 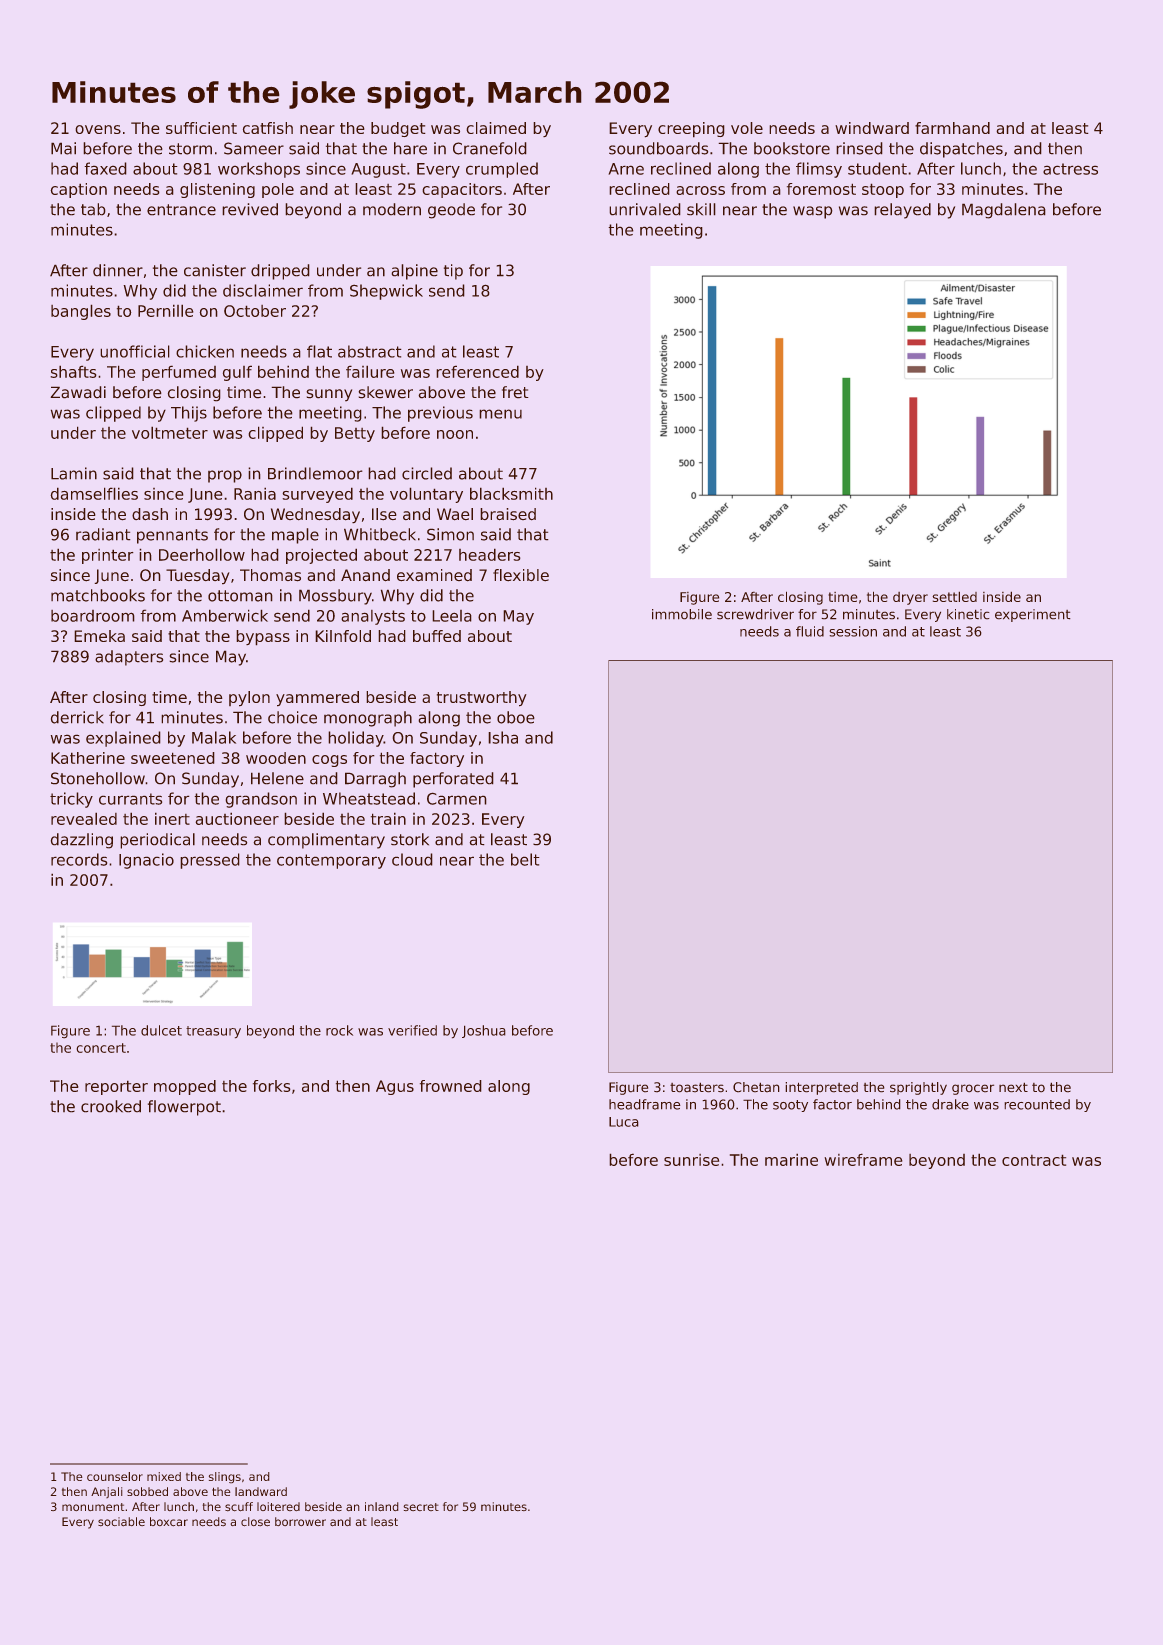 I want to click on ovens, so click(x=98, y=129).
